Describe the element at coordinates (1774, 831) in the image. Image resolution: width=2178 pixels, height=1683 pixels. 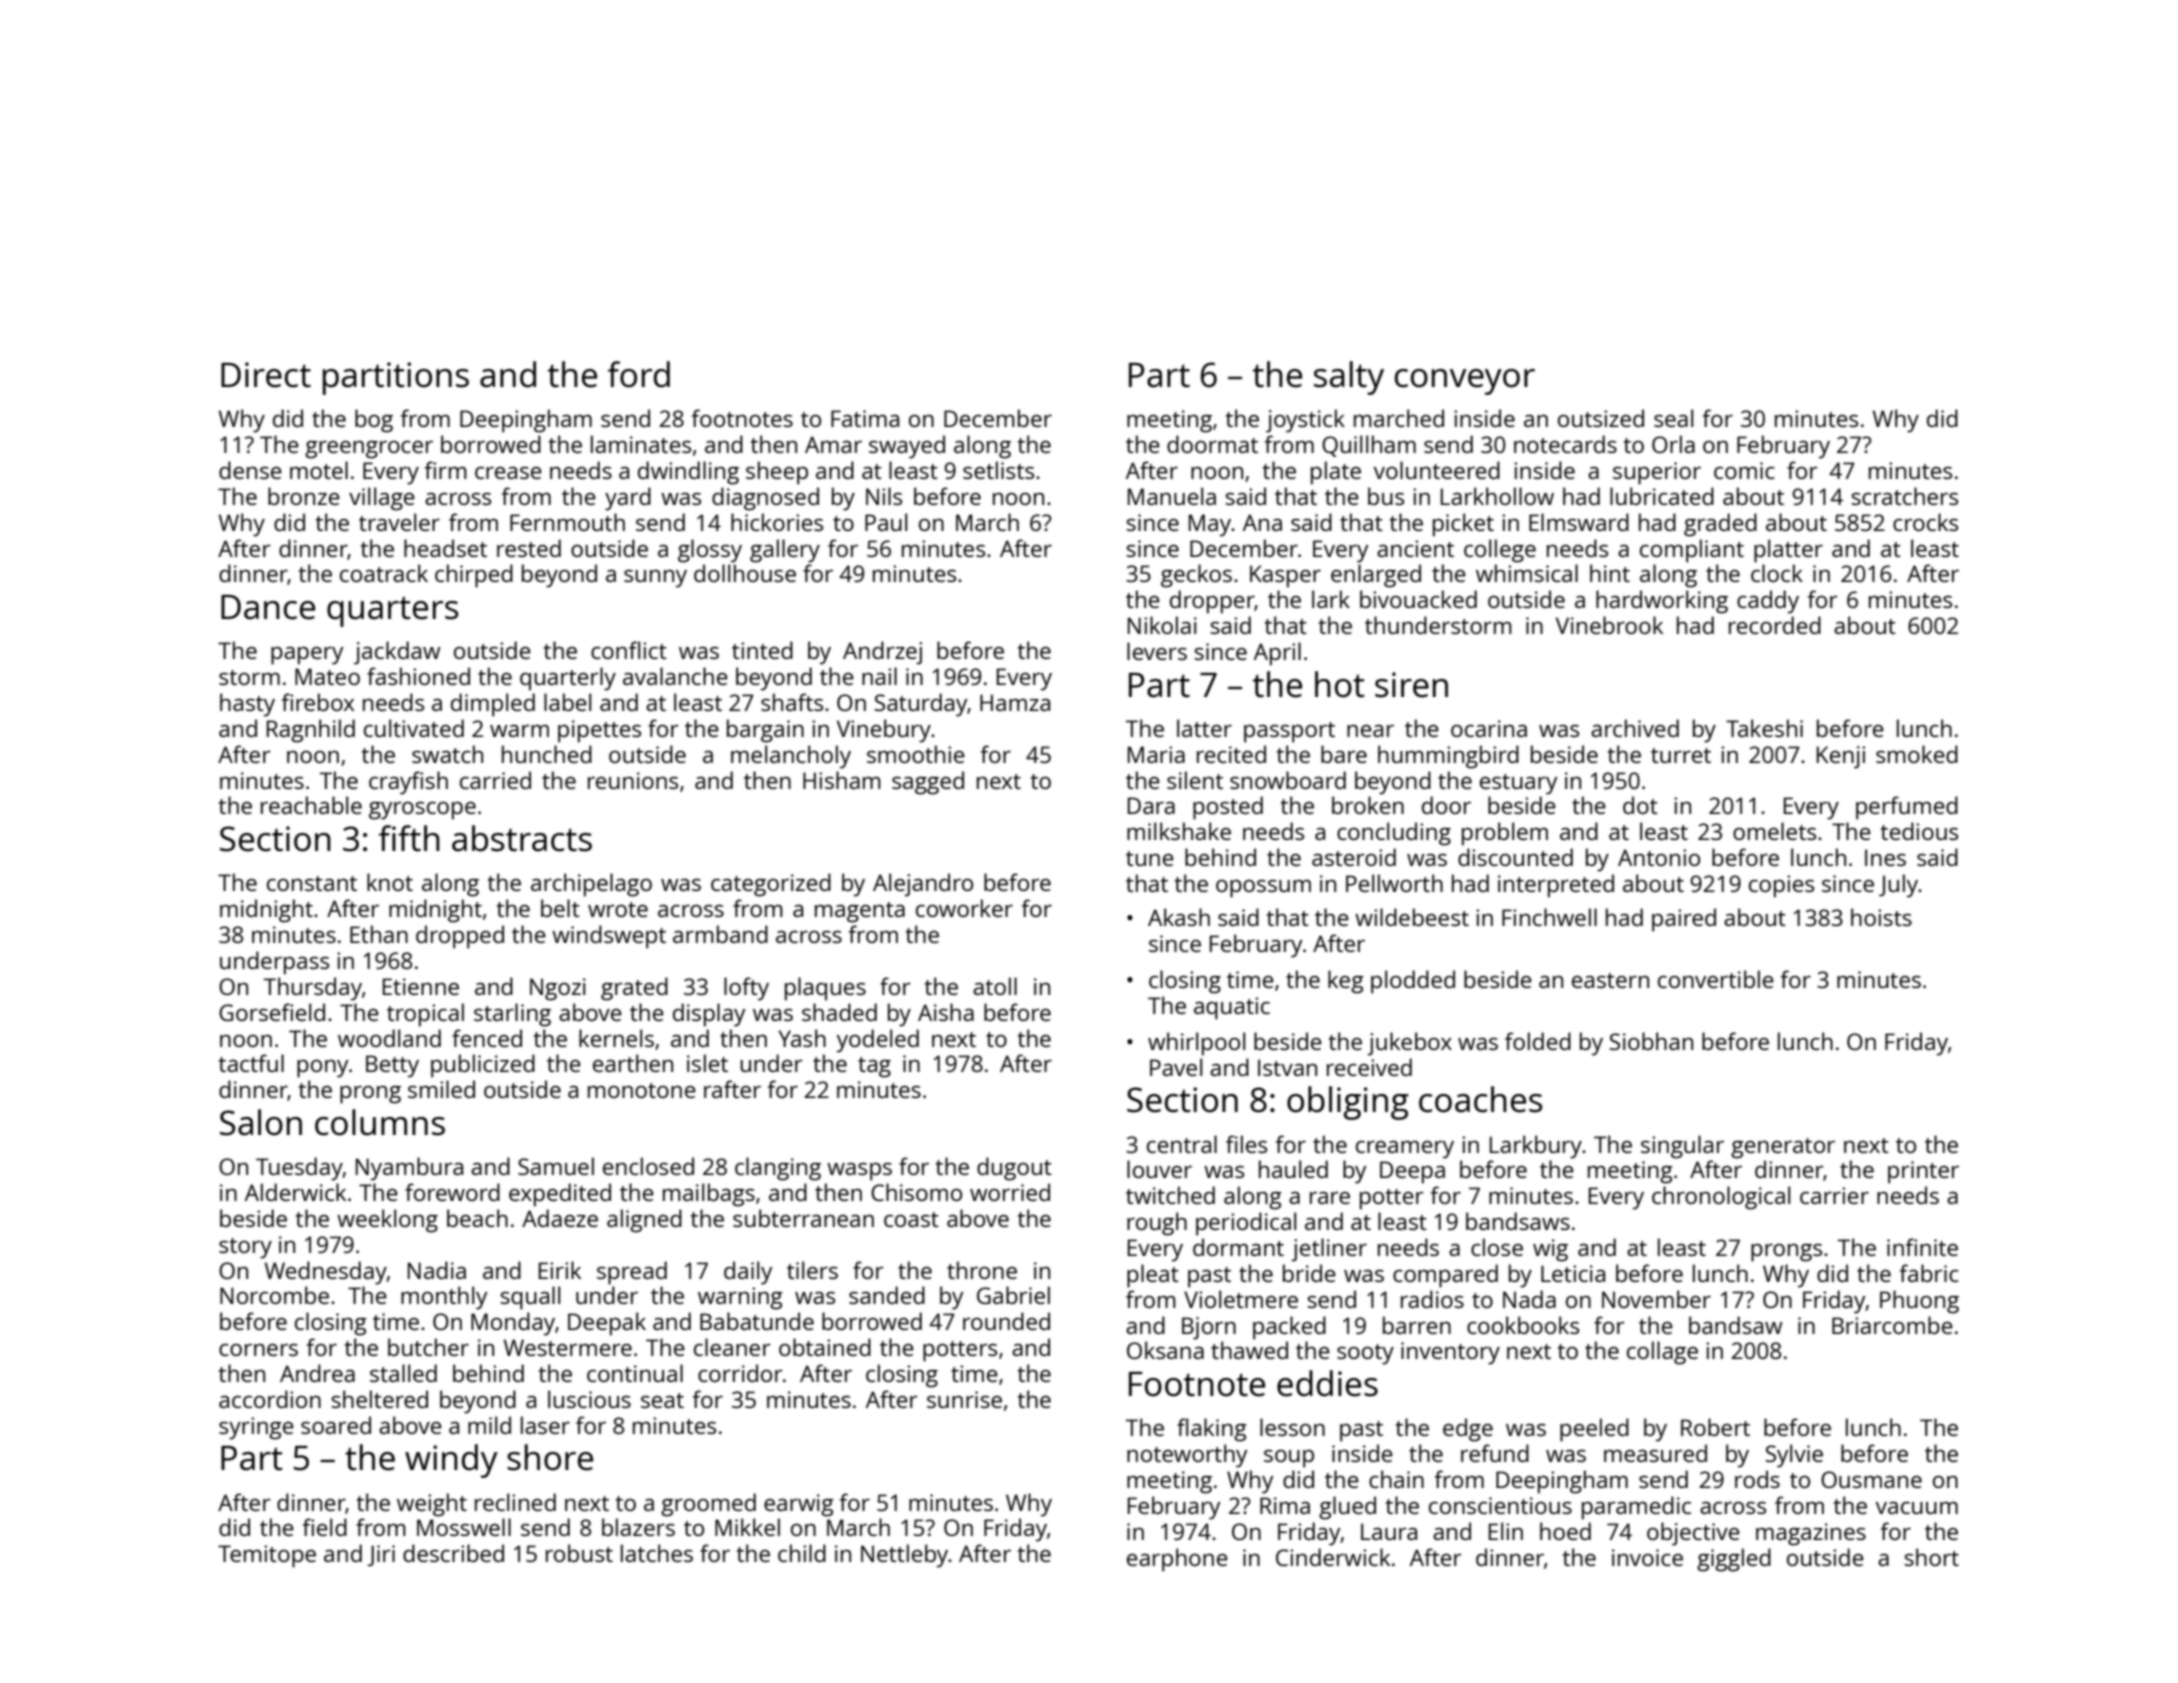
I see `omelets` at that location.
